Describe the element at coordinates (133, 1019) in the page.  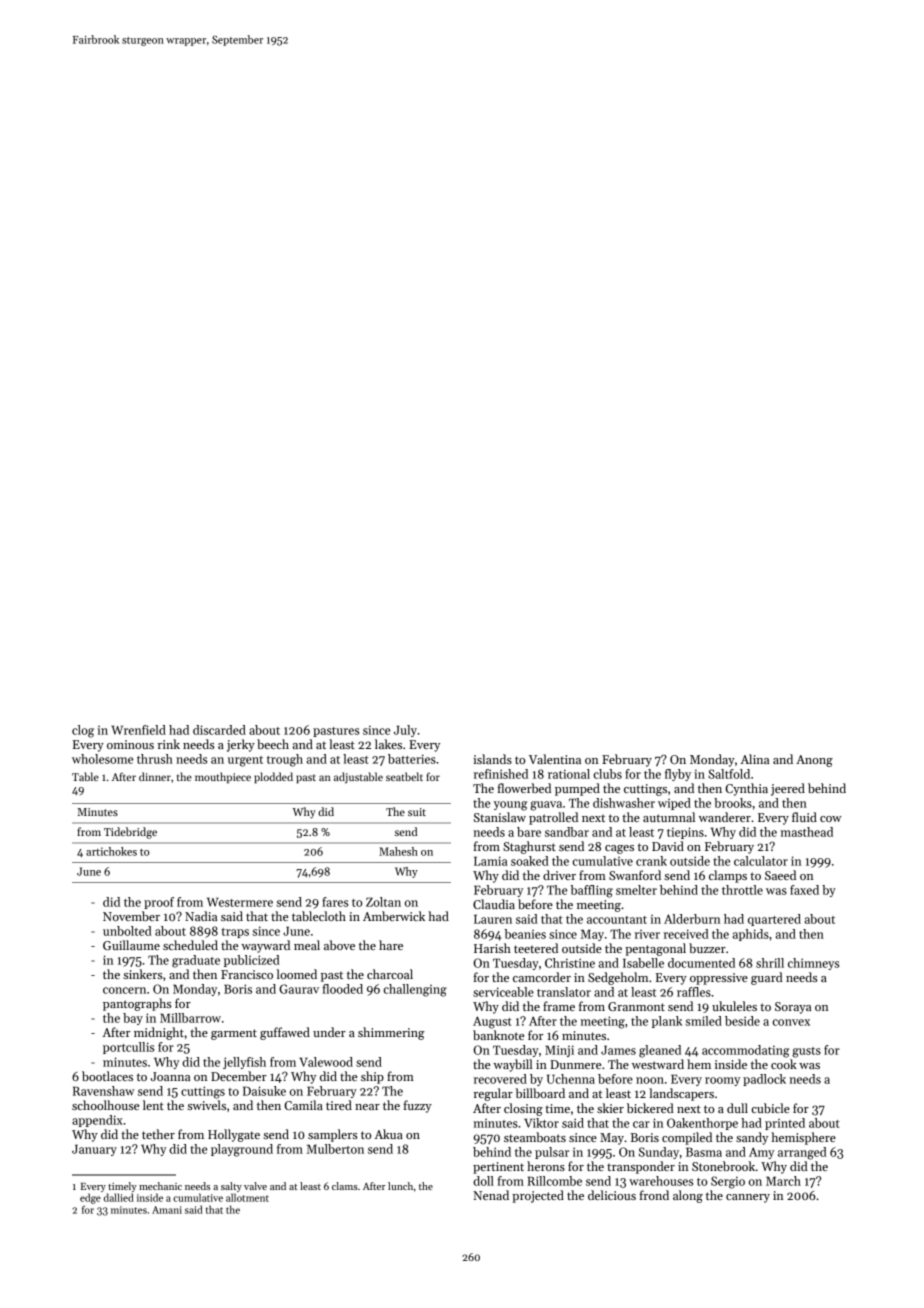
I see `bay` at that location.
